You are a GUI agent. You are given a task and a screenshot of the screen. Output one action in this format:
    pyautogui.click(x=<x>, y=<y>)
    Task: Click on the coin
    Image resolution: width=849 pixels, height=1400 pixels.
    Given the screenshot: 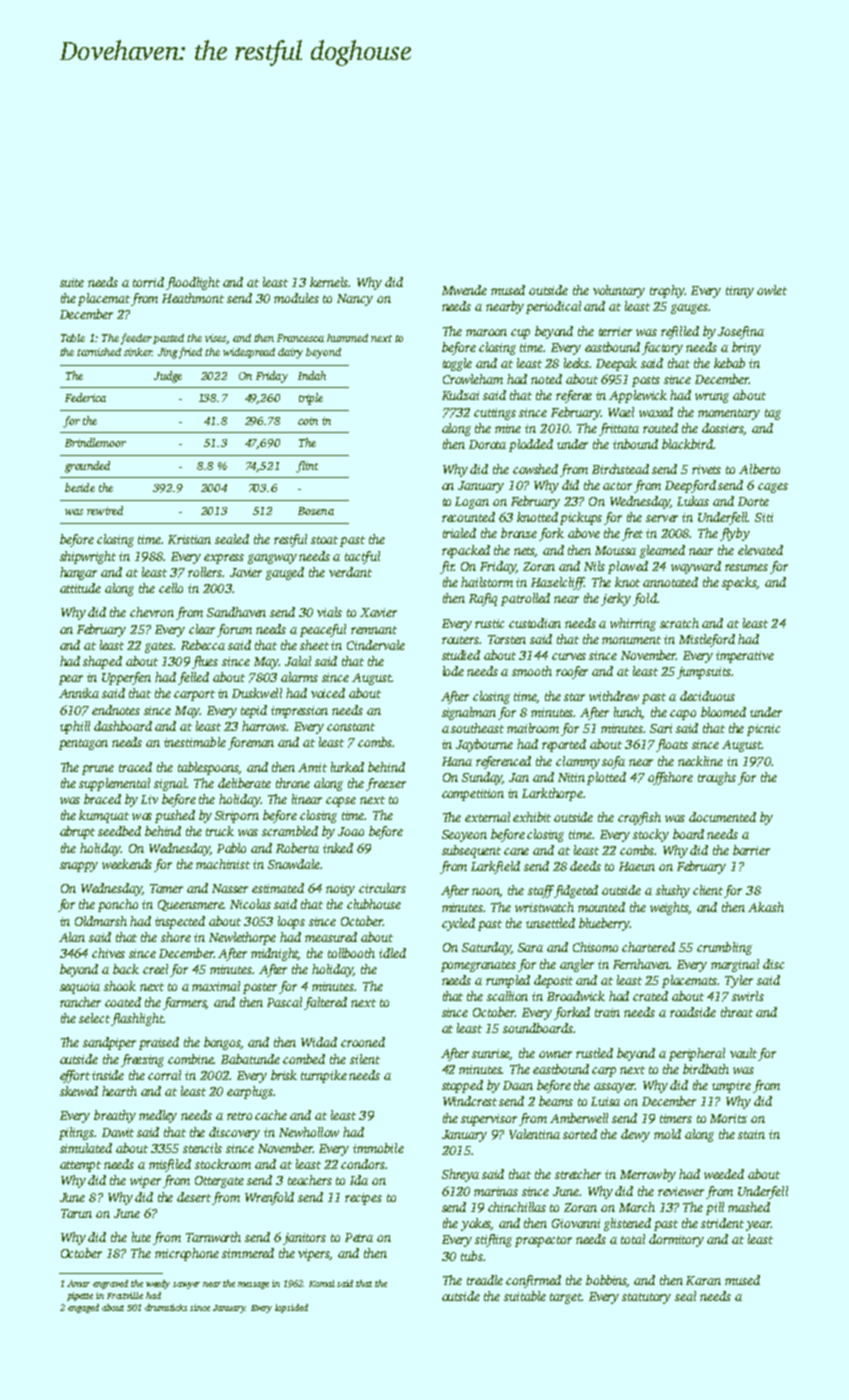 What is the action you would take?
    pyautogui.click(x=308, y=421)
